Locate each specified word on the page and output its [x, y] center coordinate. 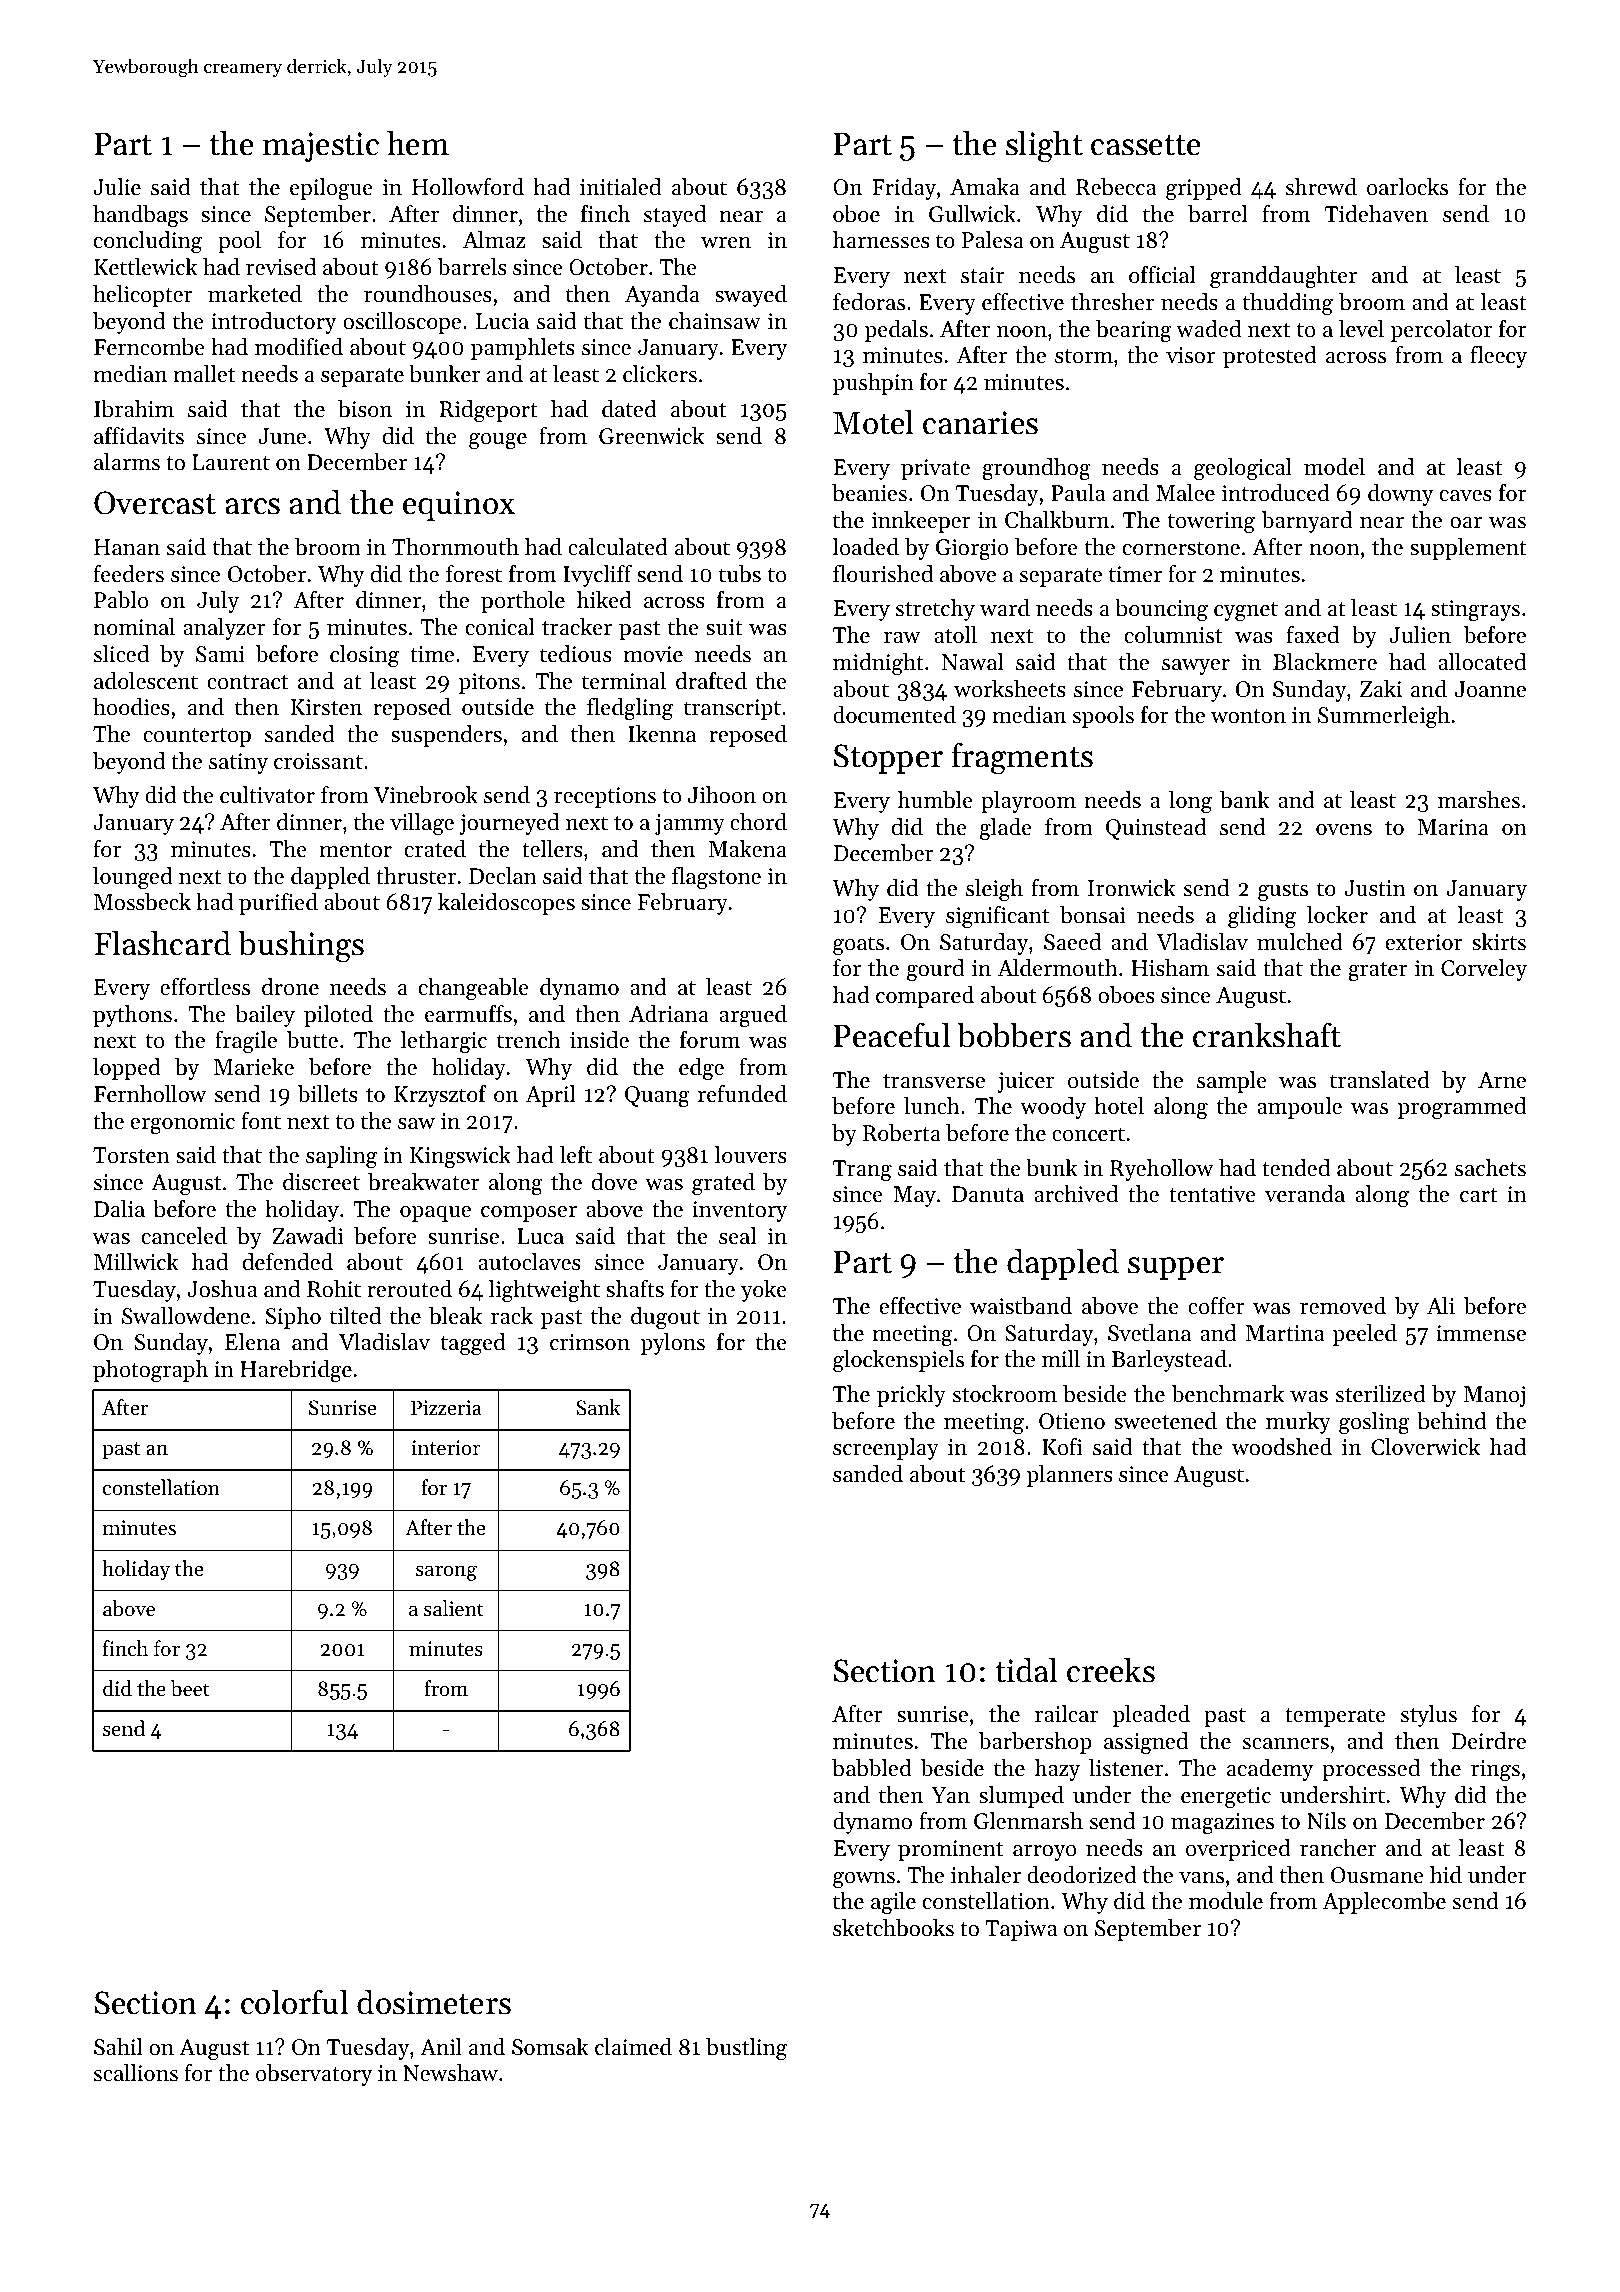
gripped [1204, 189]
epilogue [331, 189]
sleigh [994, 890]
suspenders [446, 736]
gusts [1283, 891]
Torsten [131, 1155]
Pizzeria [446, 1408]
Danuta [988, 1194]
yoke [764, 1291]
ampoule [1299, 1108]
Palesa [993, 240]
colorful [294, 2002]
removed [1343, 1306]
